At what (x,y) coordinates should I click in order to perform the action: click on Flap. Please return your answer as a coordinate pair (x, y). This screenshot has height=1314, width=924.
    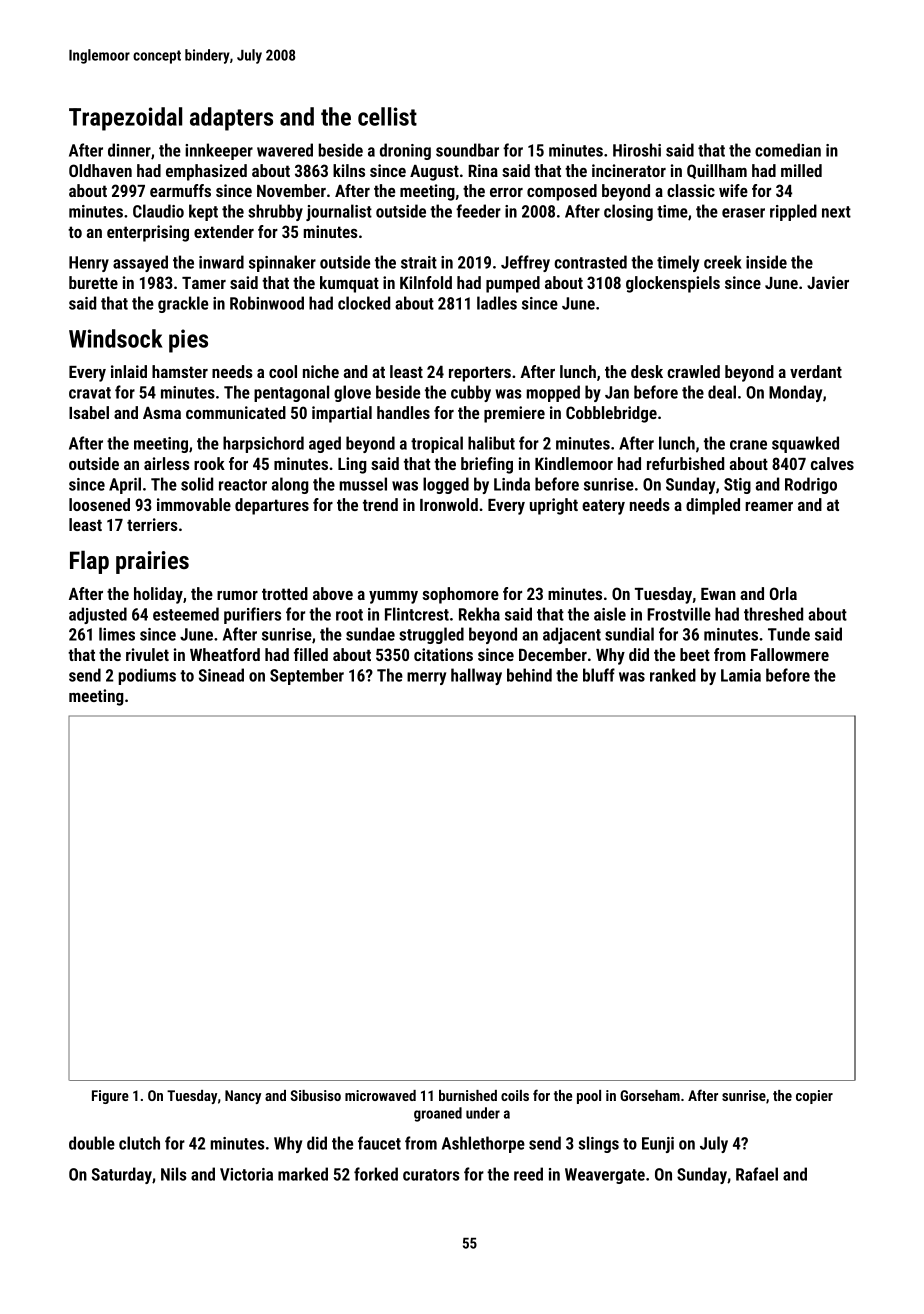
    Looking at the image, I should click on (89, 562).
